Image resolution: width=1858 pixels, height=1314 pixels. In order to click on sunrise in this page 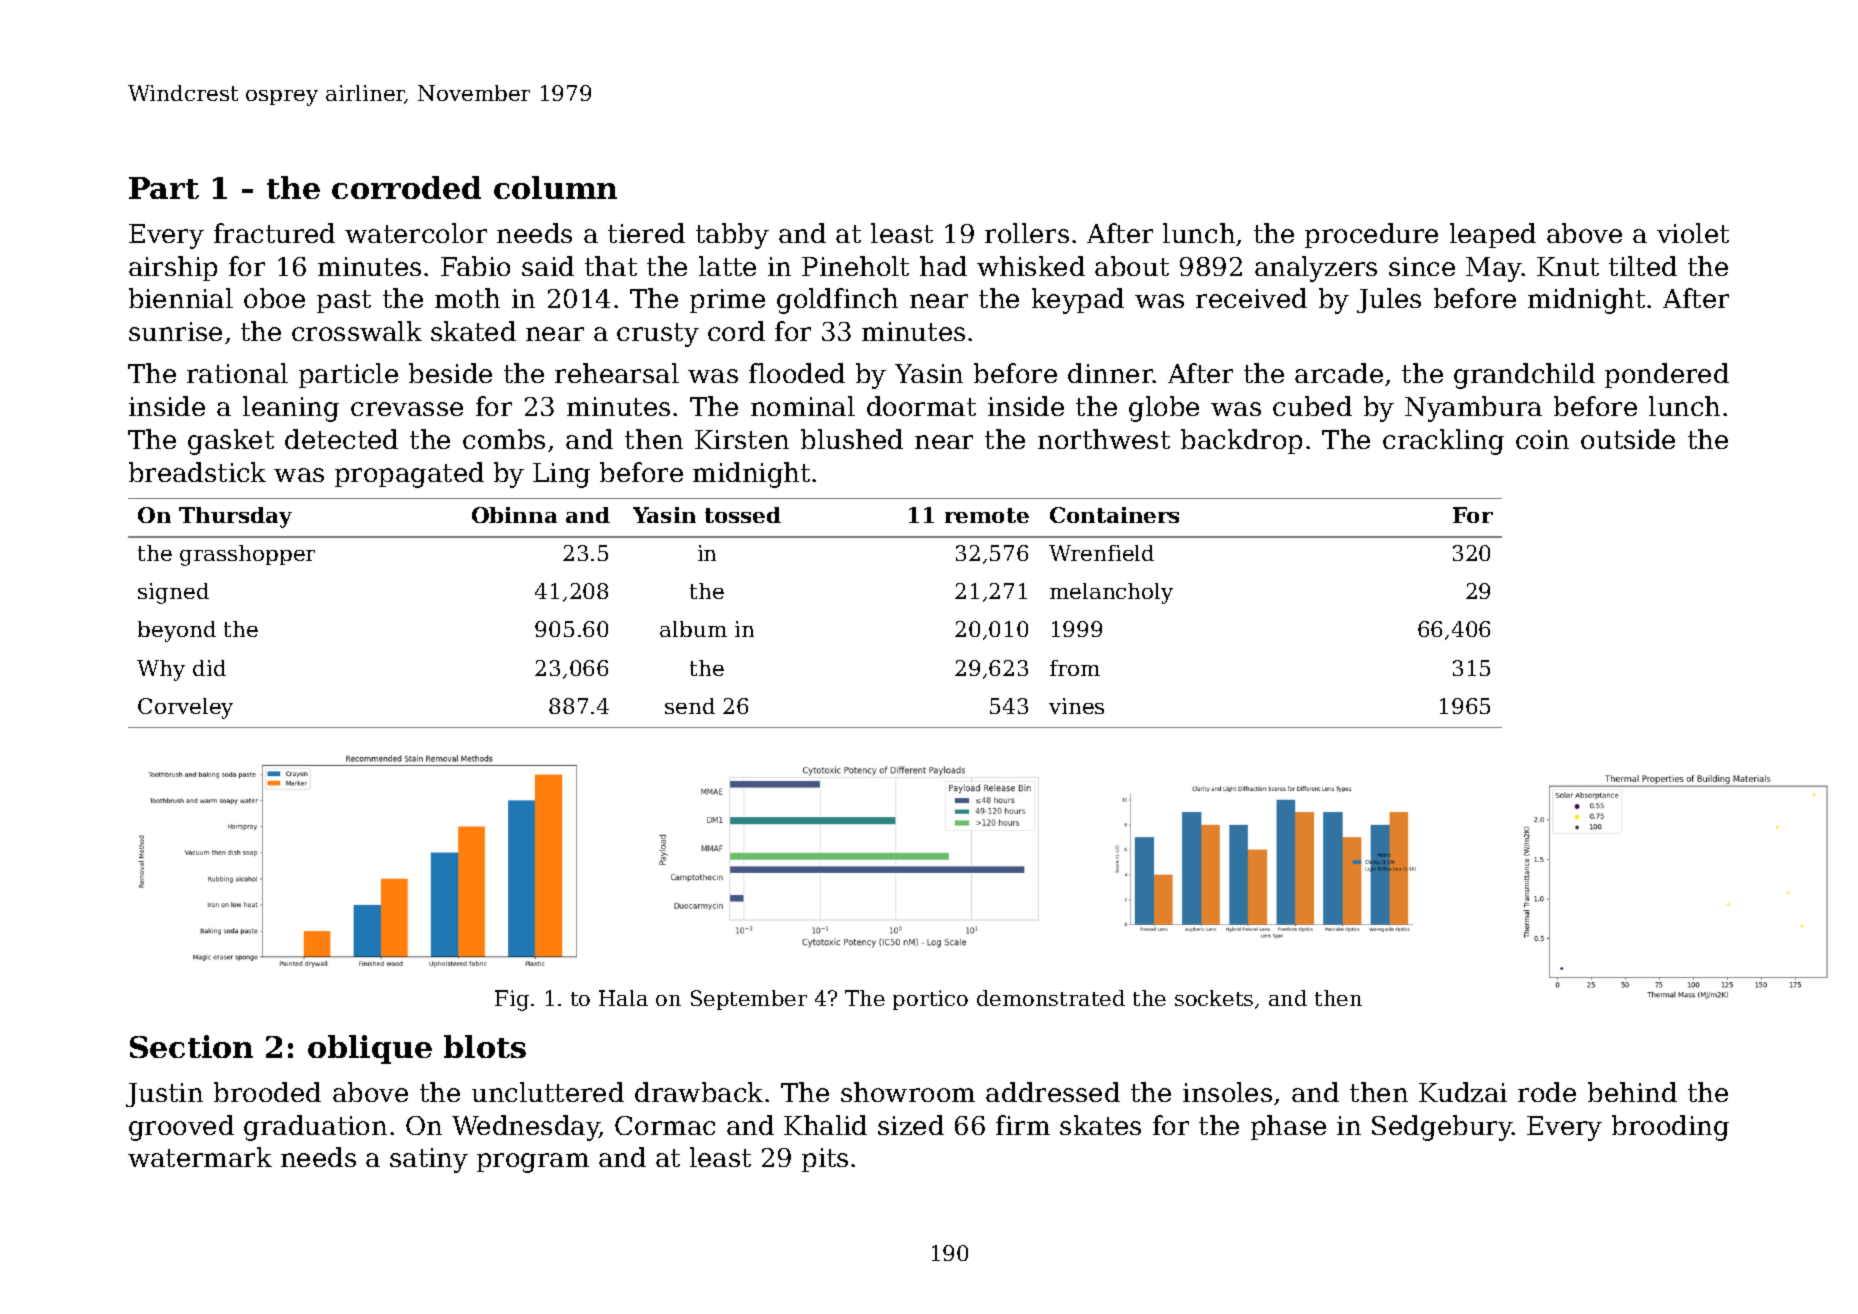, I will do `click(175, 331)`.
